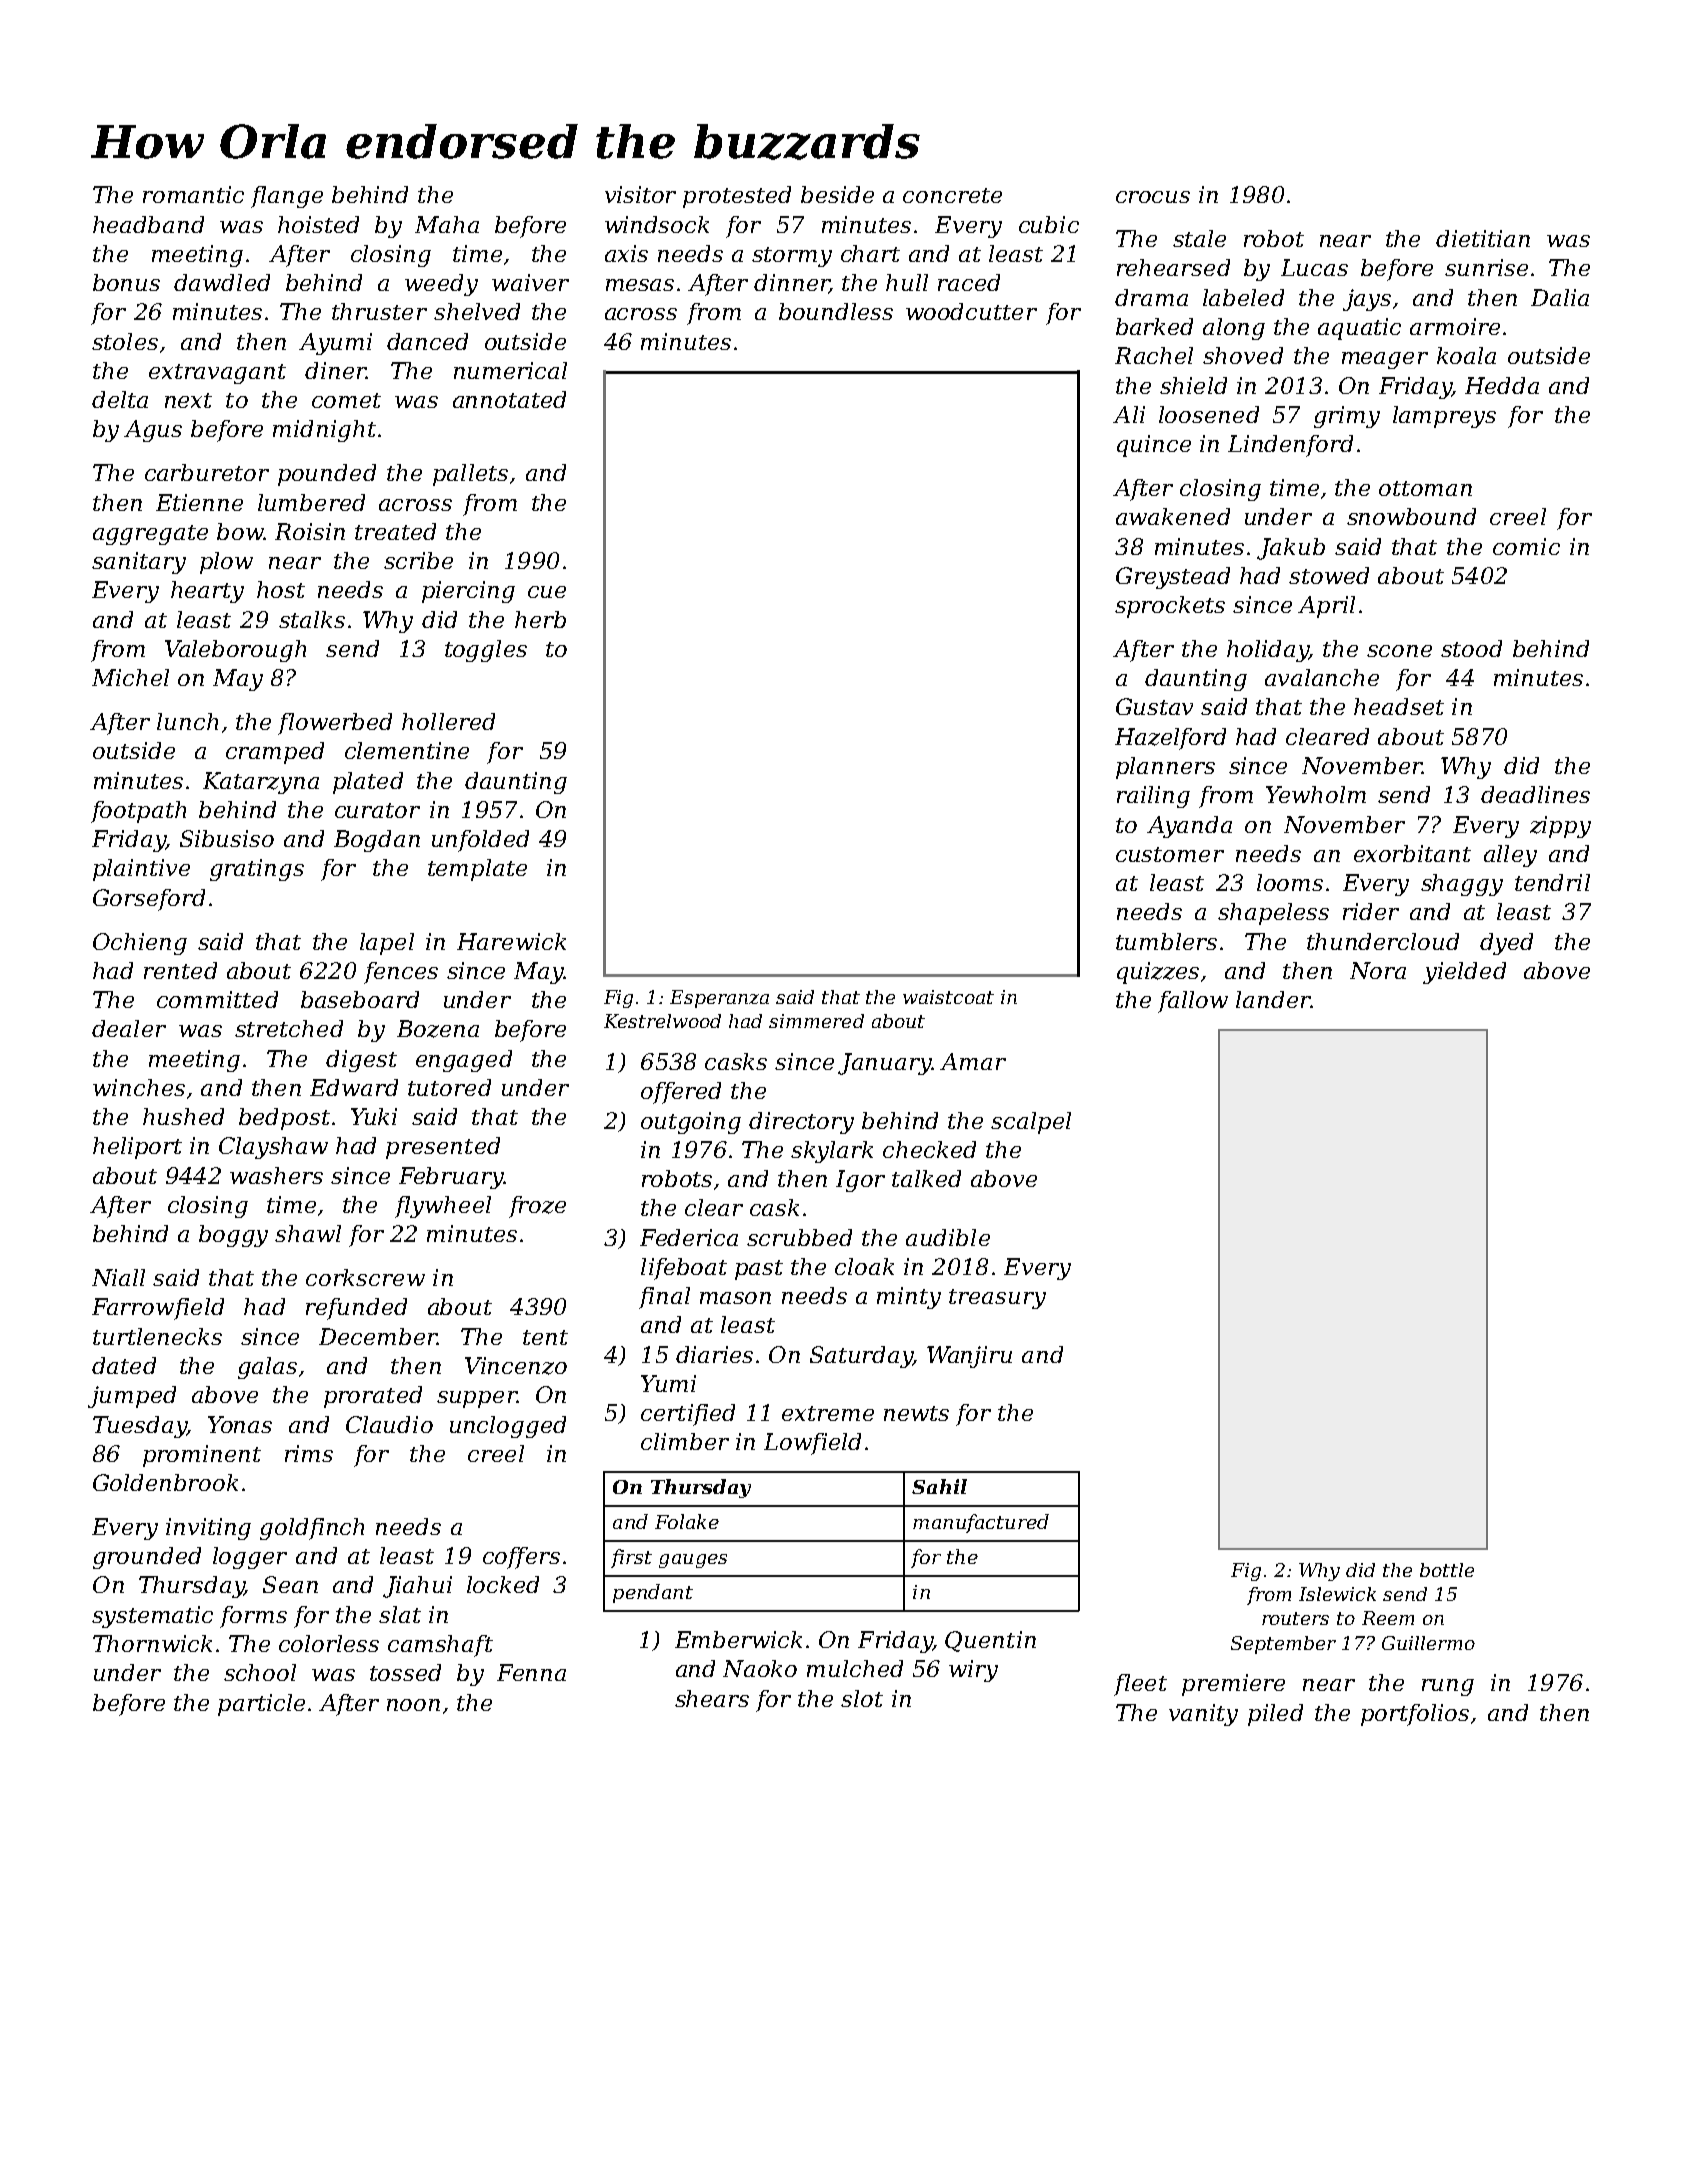 The image size is (1683, 2178). Describe the element at coordinates (354, 1087) in the screenshot. I see `Edward` at that location.
